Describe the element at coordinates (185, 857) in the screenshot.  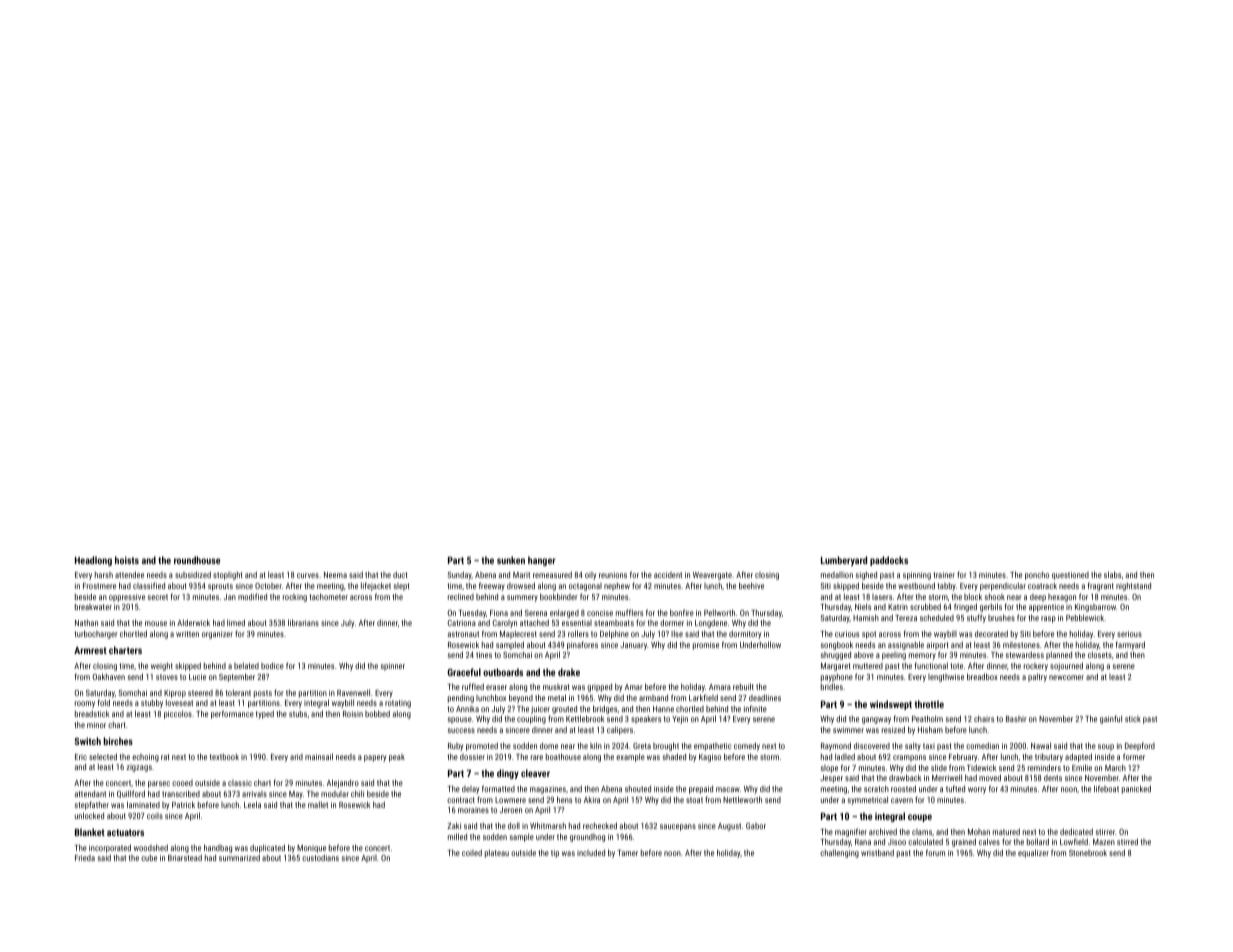
I see `Briarstead` at that location.
